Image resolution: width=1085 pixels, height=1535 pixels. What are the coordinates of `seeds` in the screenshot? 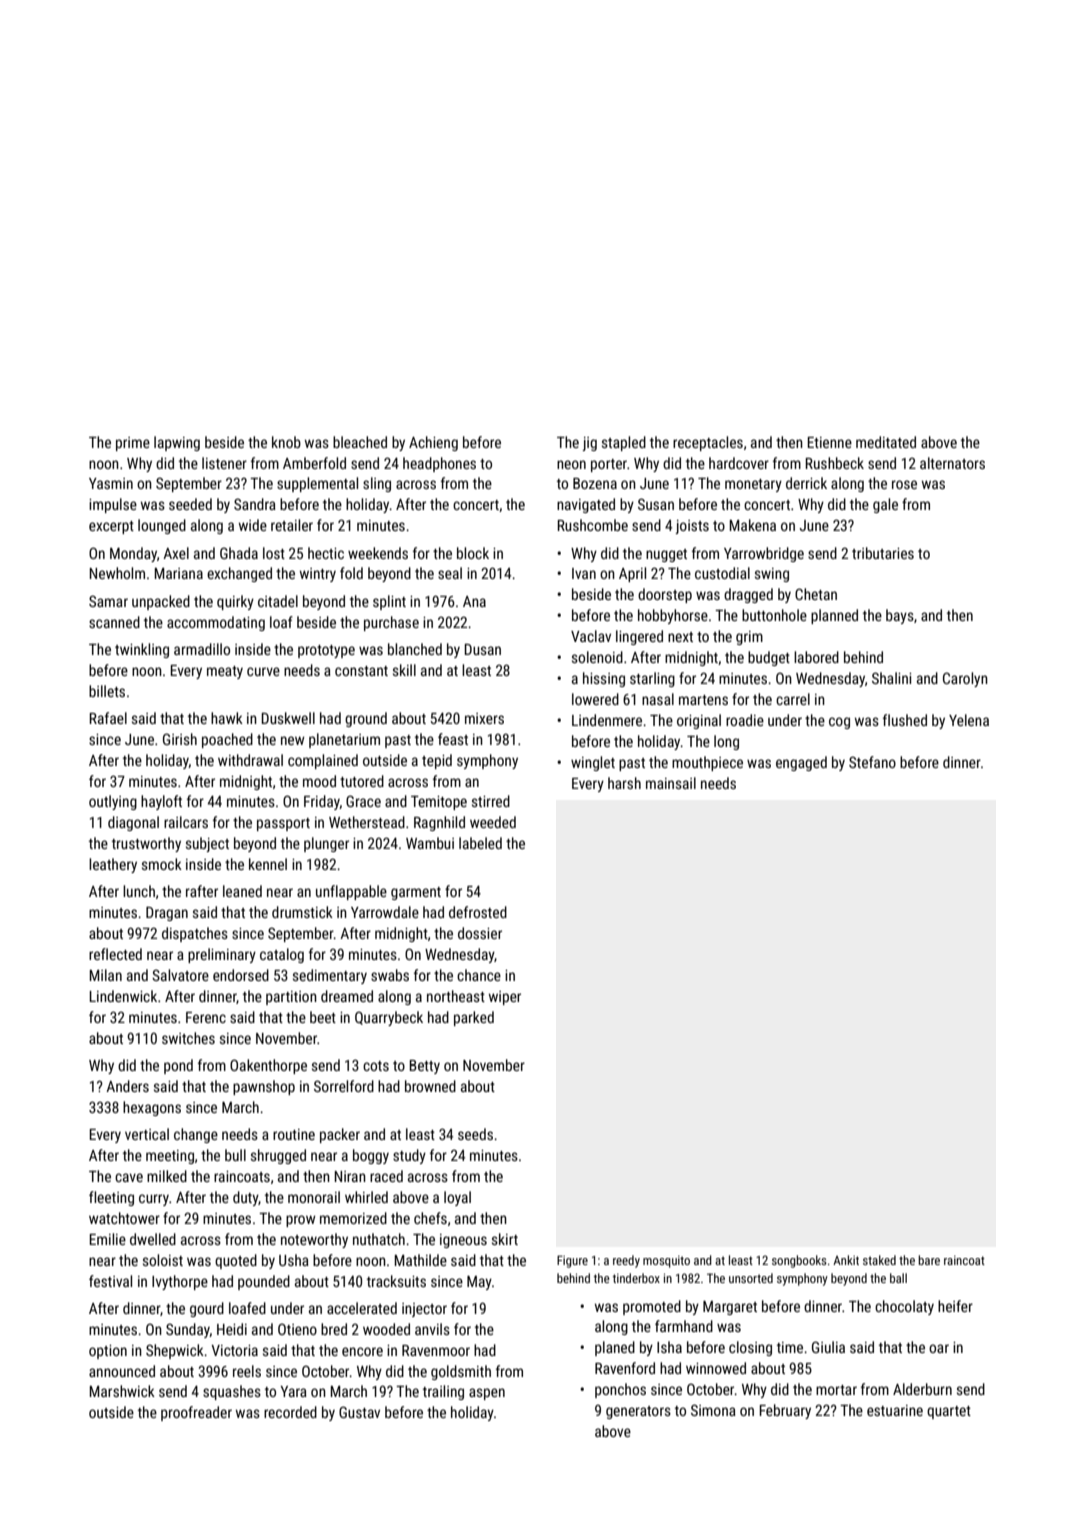 It's located at (475, 1134).
